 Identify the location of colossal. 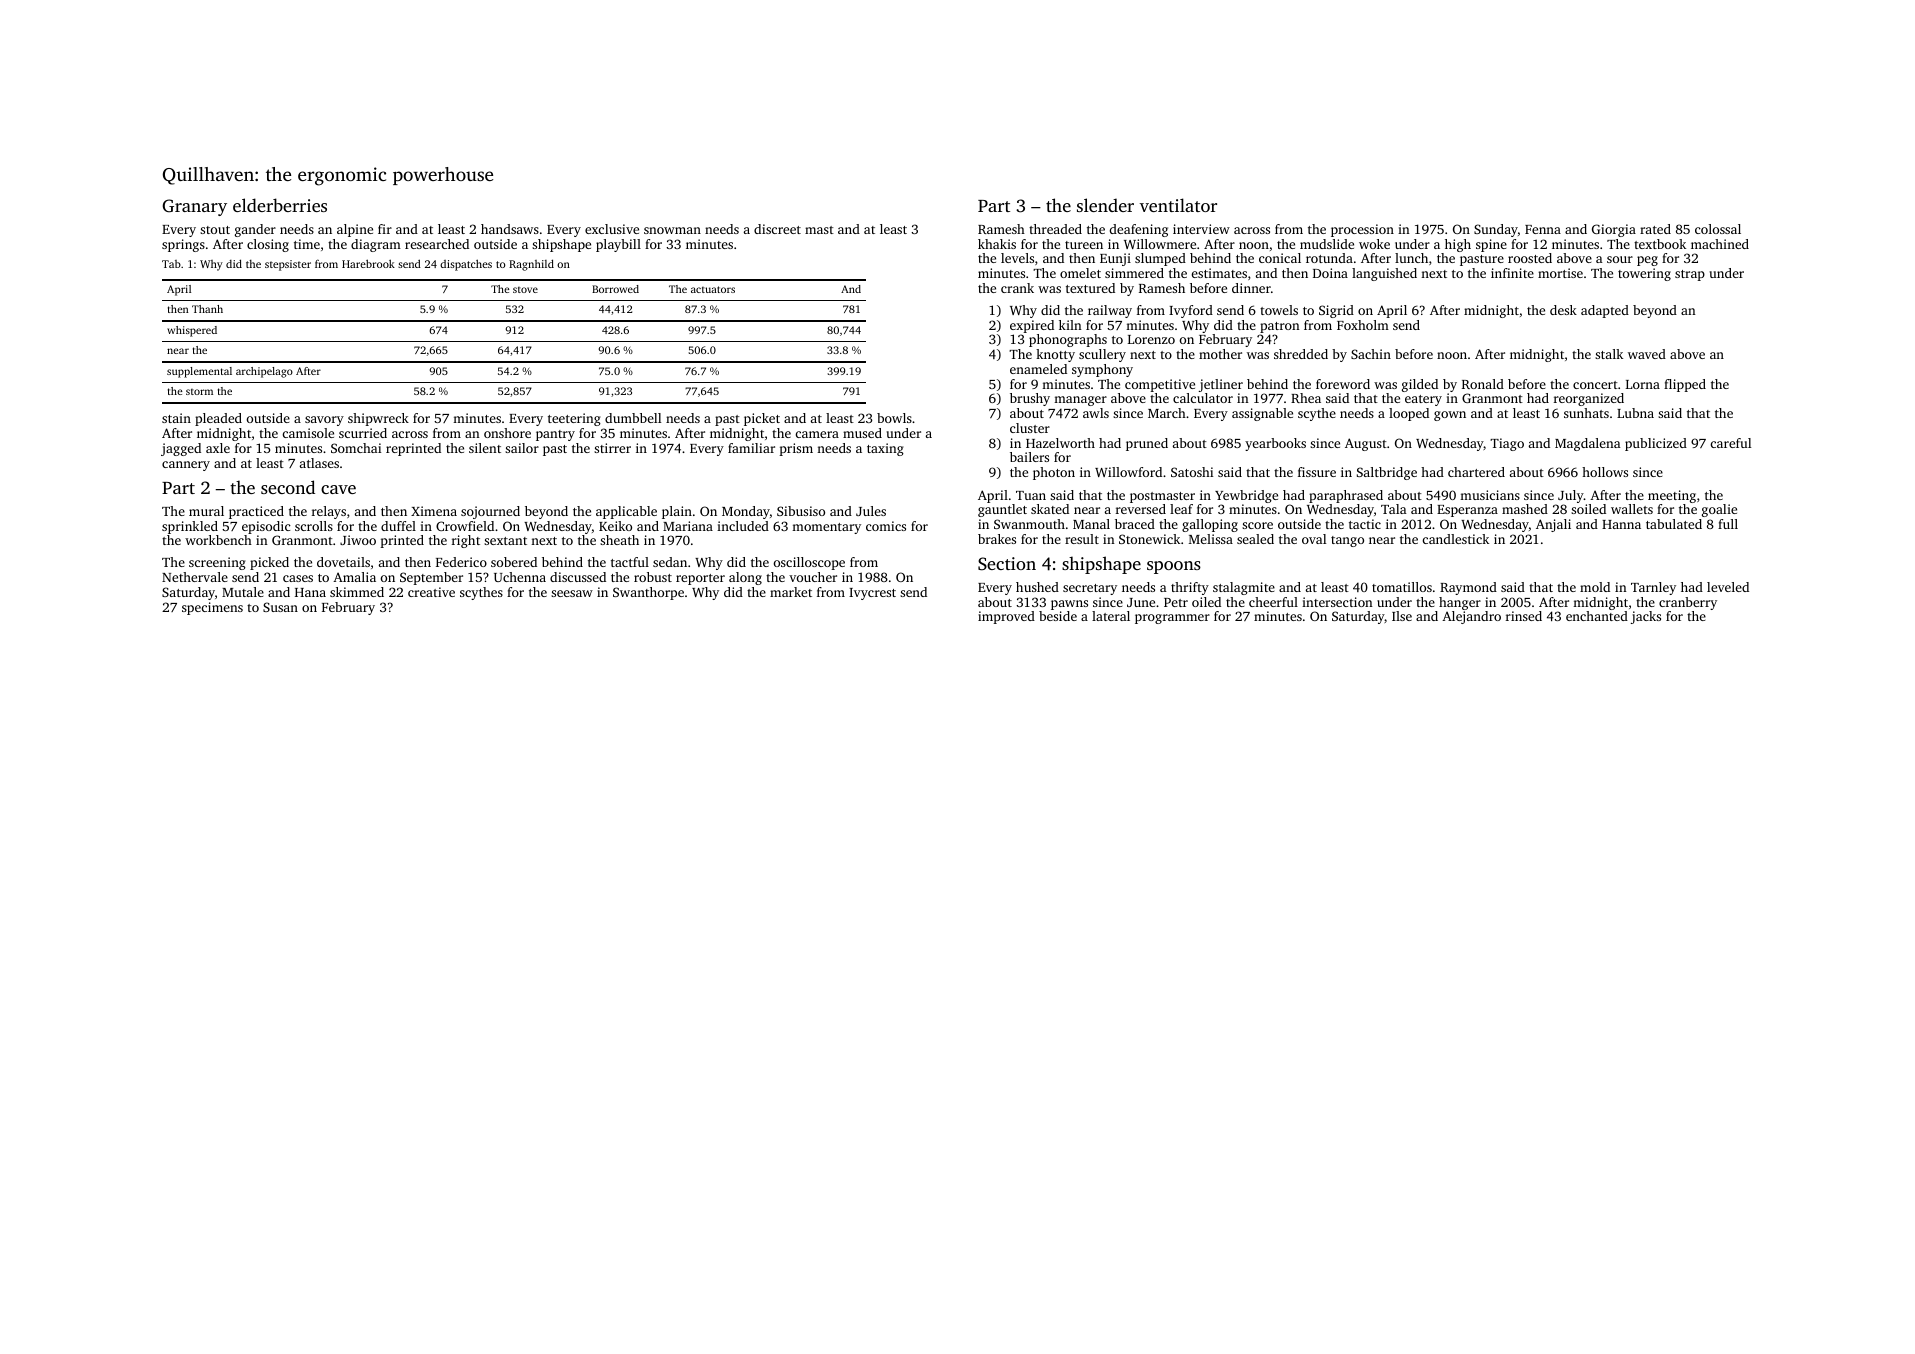
(1718, 229).
